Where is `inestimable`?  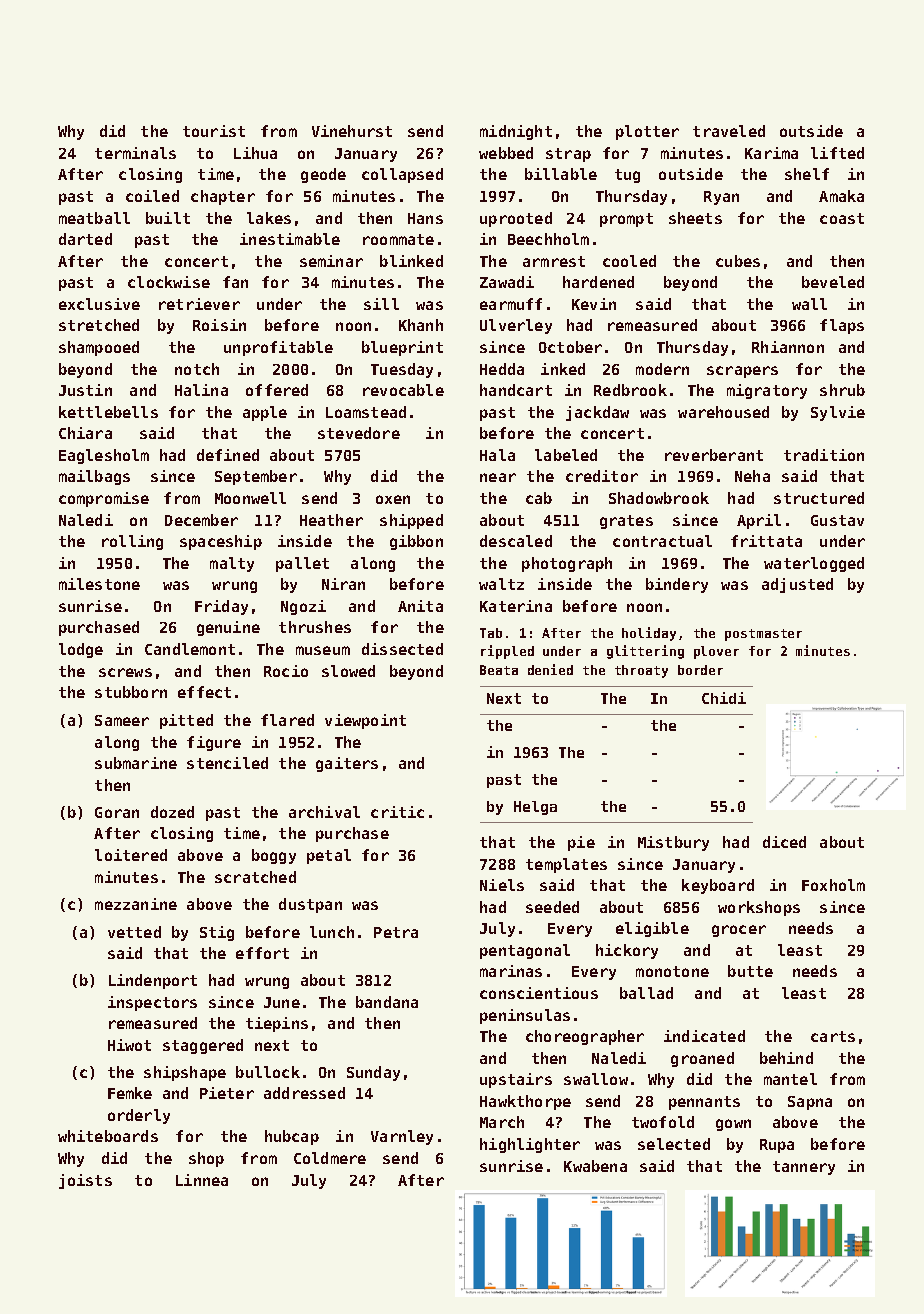 inestimable is located at coordinates (290, 239).
